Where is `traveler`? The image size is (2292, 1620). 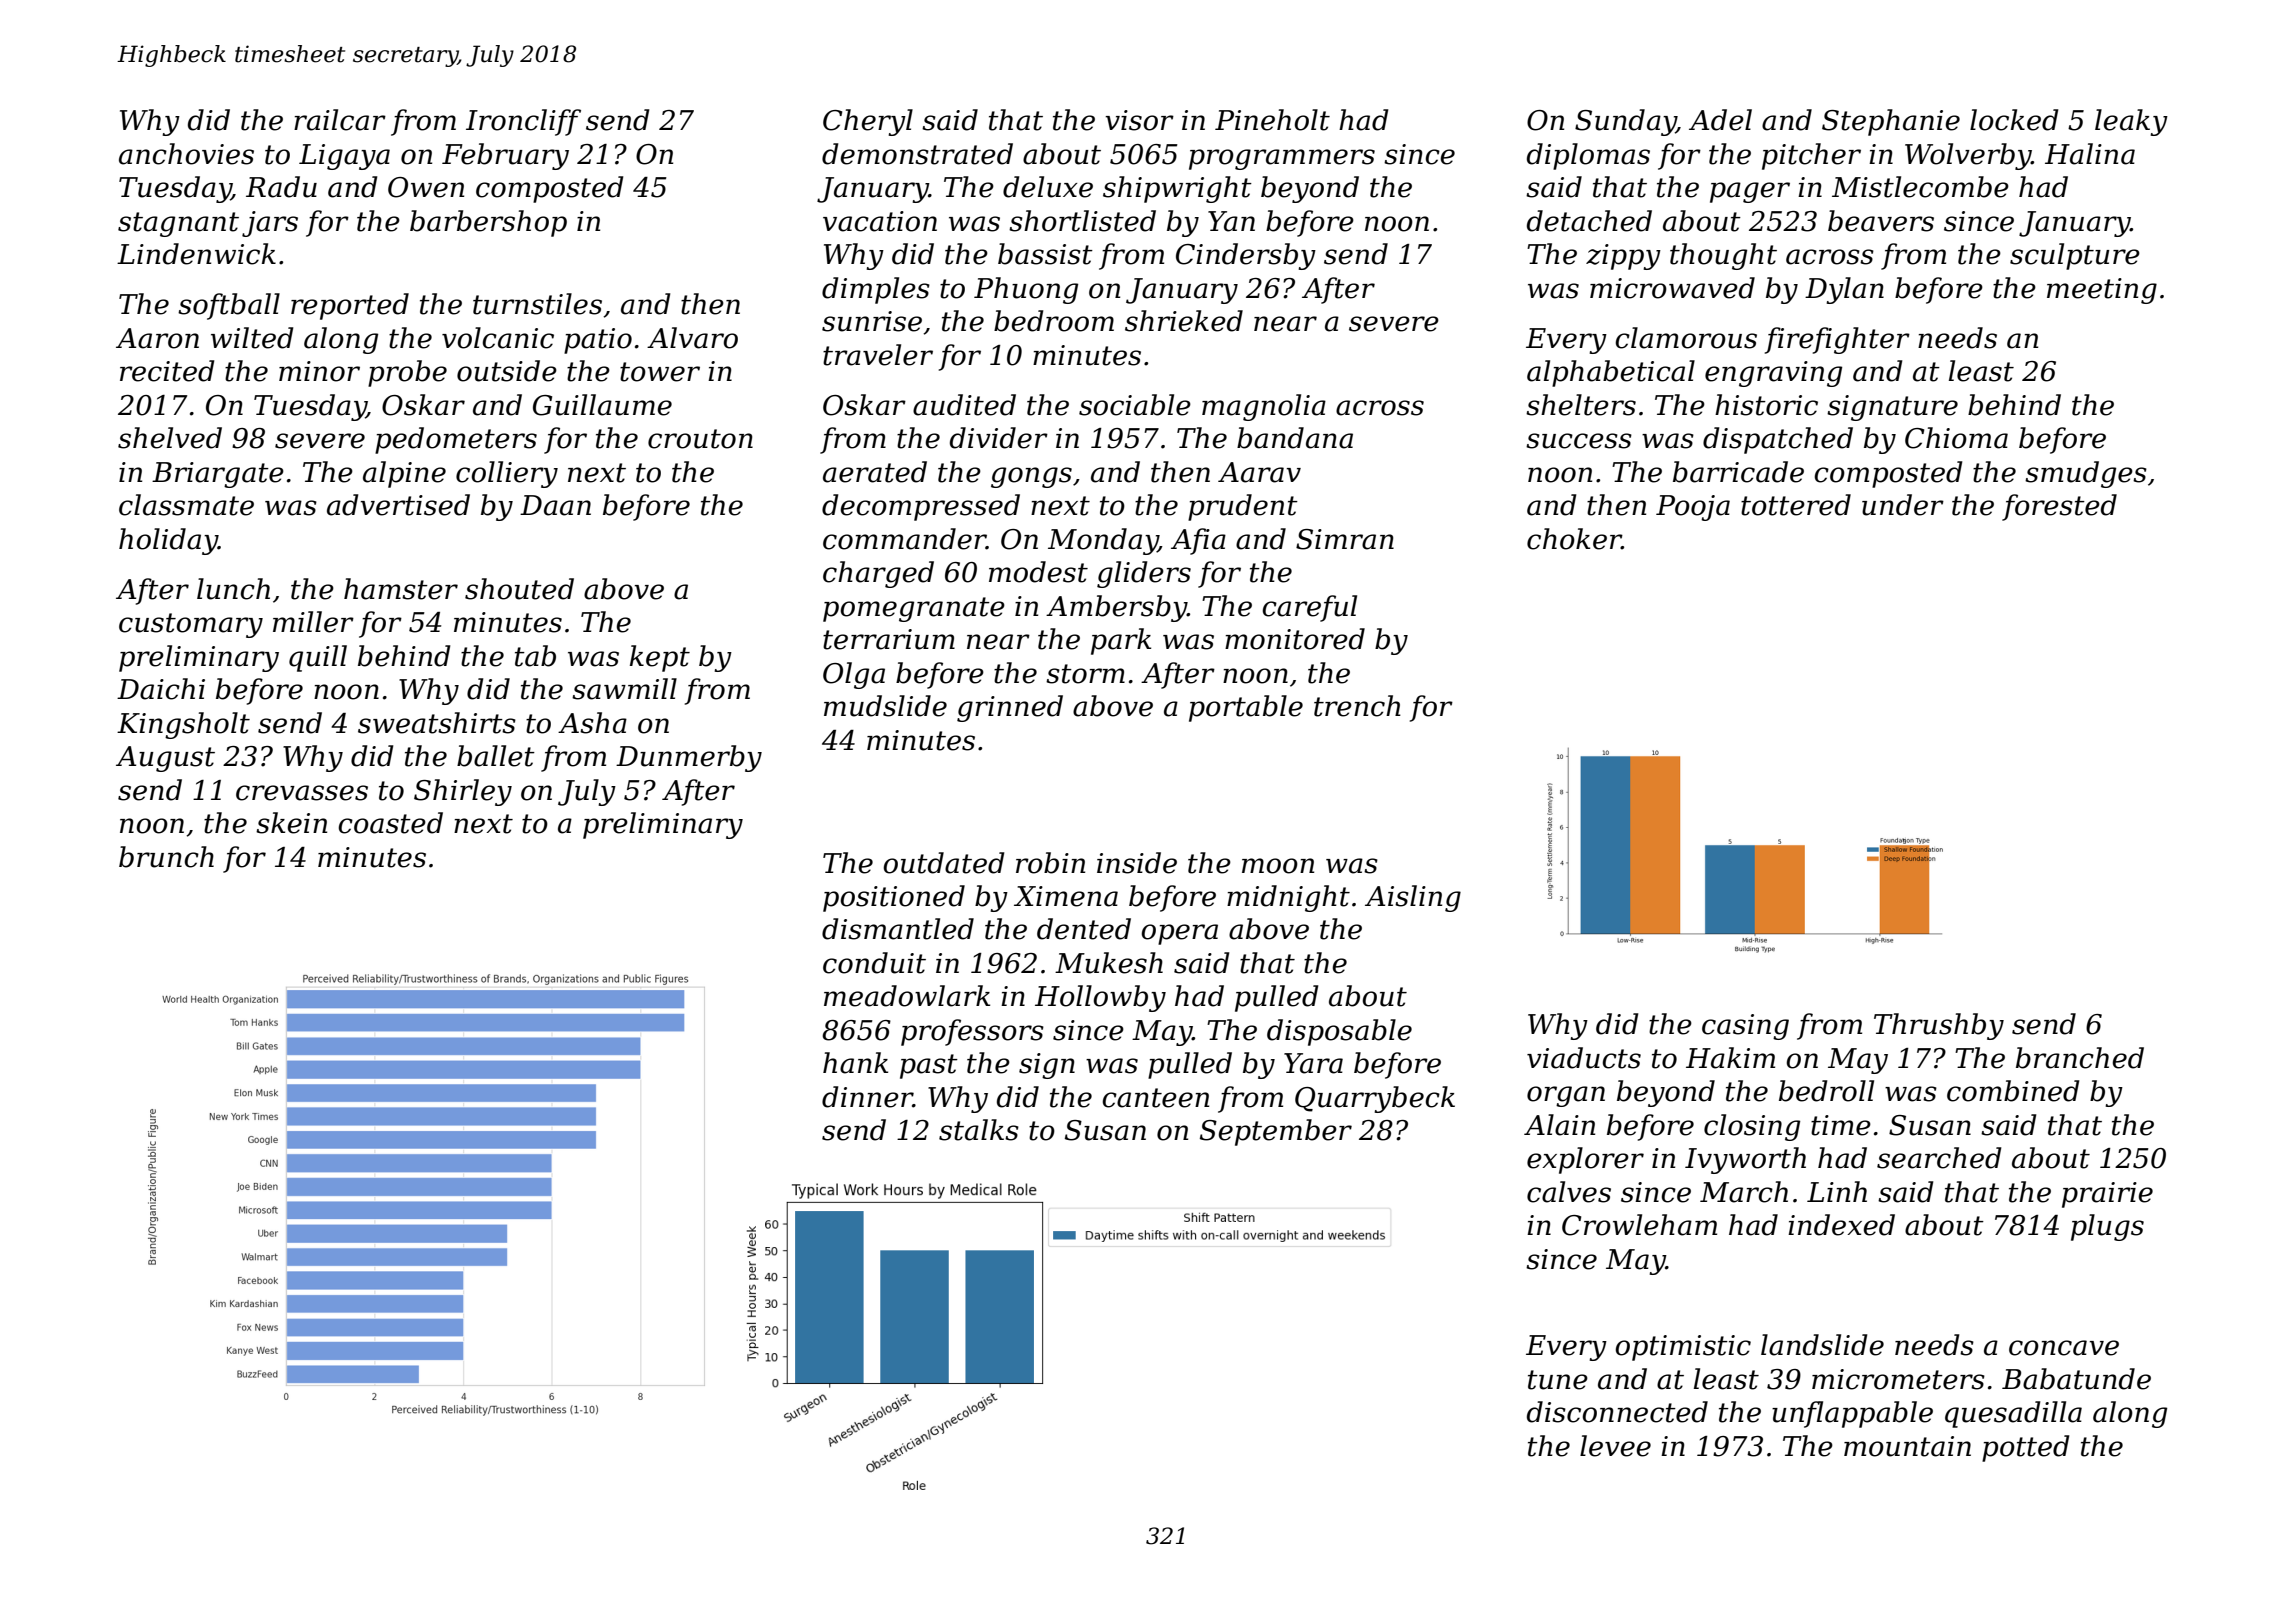
traveler is located at coordinates (878, 355).
